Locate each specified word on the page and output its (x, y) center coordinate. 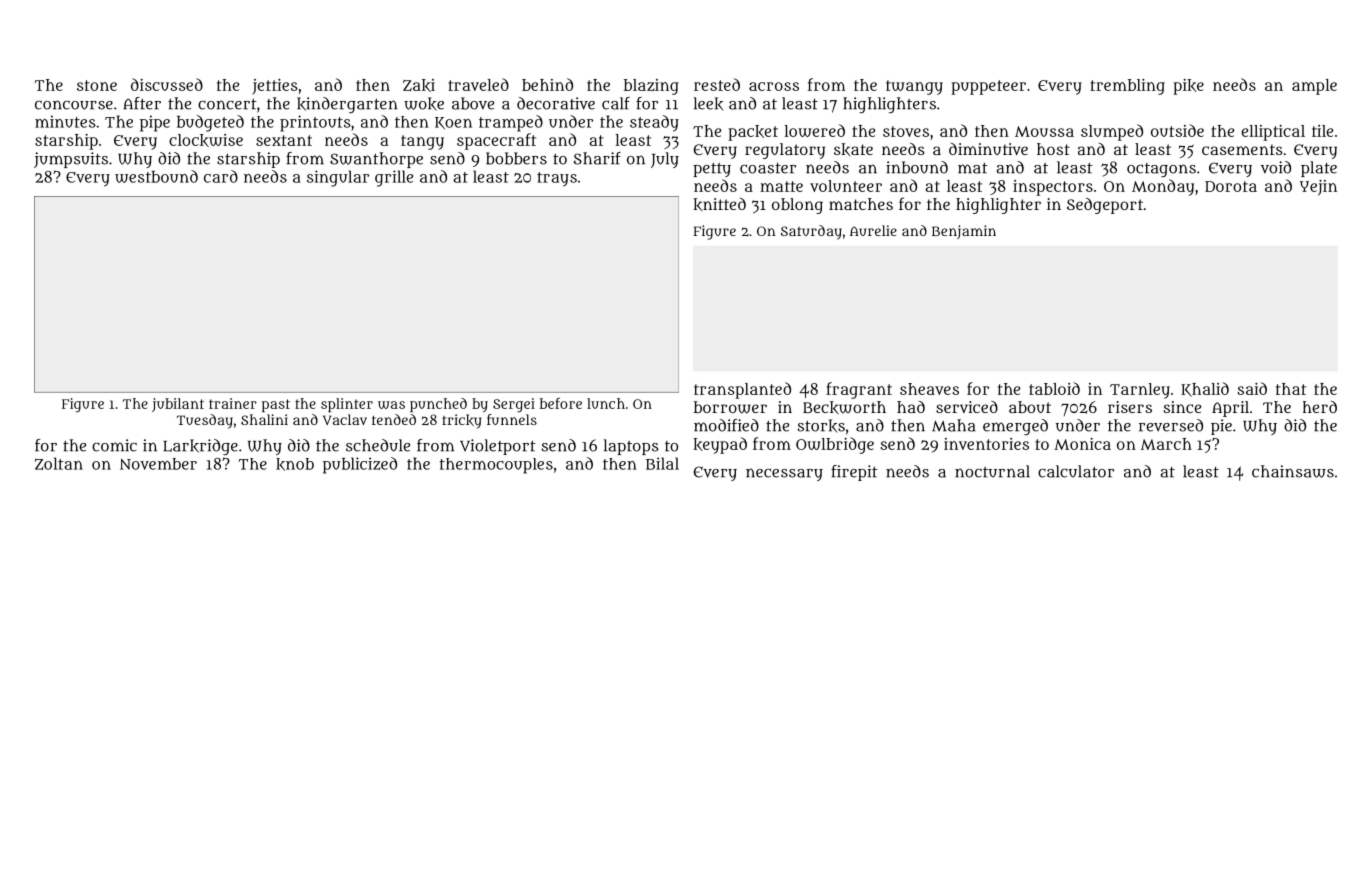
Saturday (811, 232)
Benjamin (964, 232)
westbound (156, 176)
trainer (233, 403)
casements (1242, 149)
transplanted (742, 390)
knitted (719, 204)
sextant (284, 140)
